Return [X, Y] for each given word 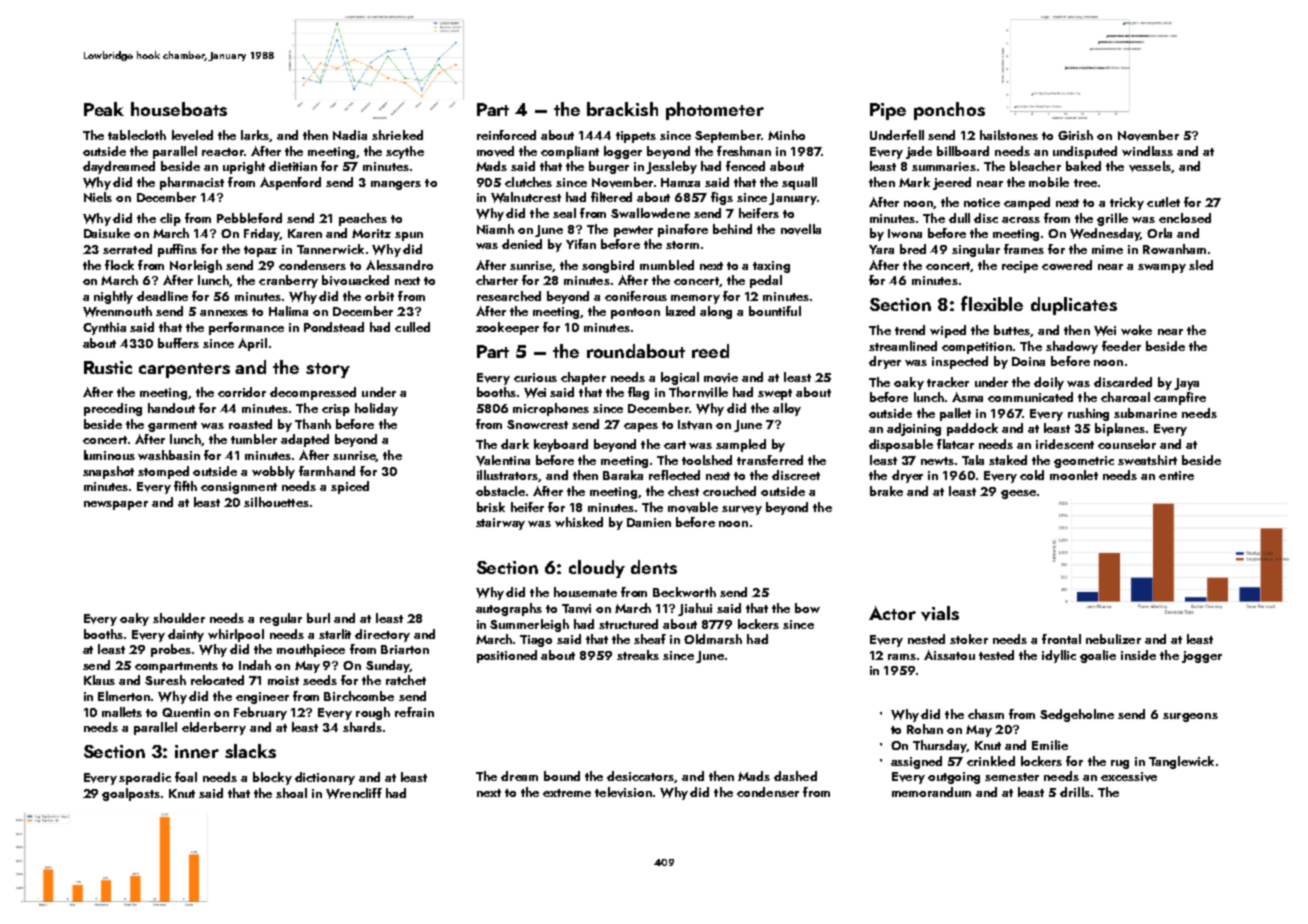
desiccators [641, 777]
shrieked [397, 135]
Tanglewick [1181, 762]
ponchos [949, 111]
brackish [622, 109]
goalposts [131, 794]
